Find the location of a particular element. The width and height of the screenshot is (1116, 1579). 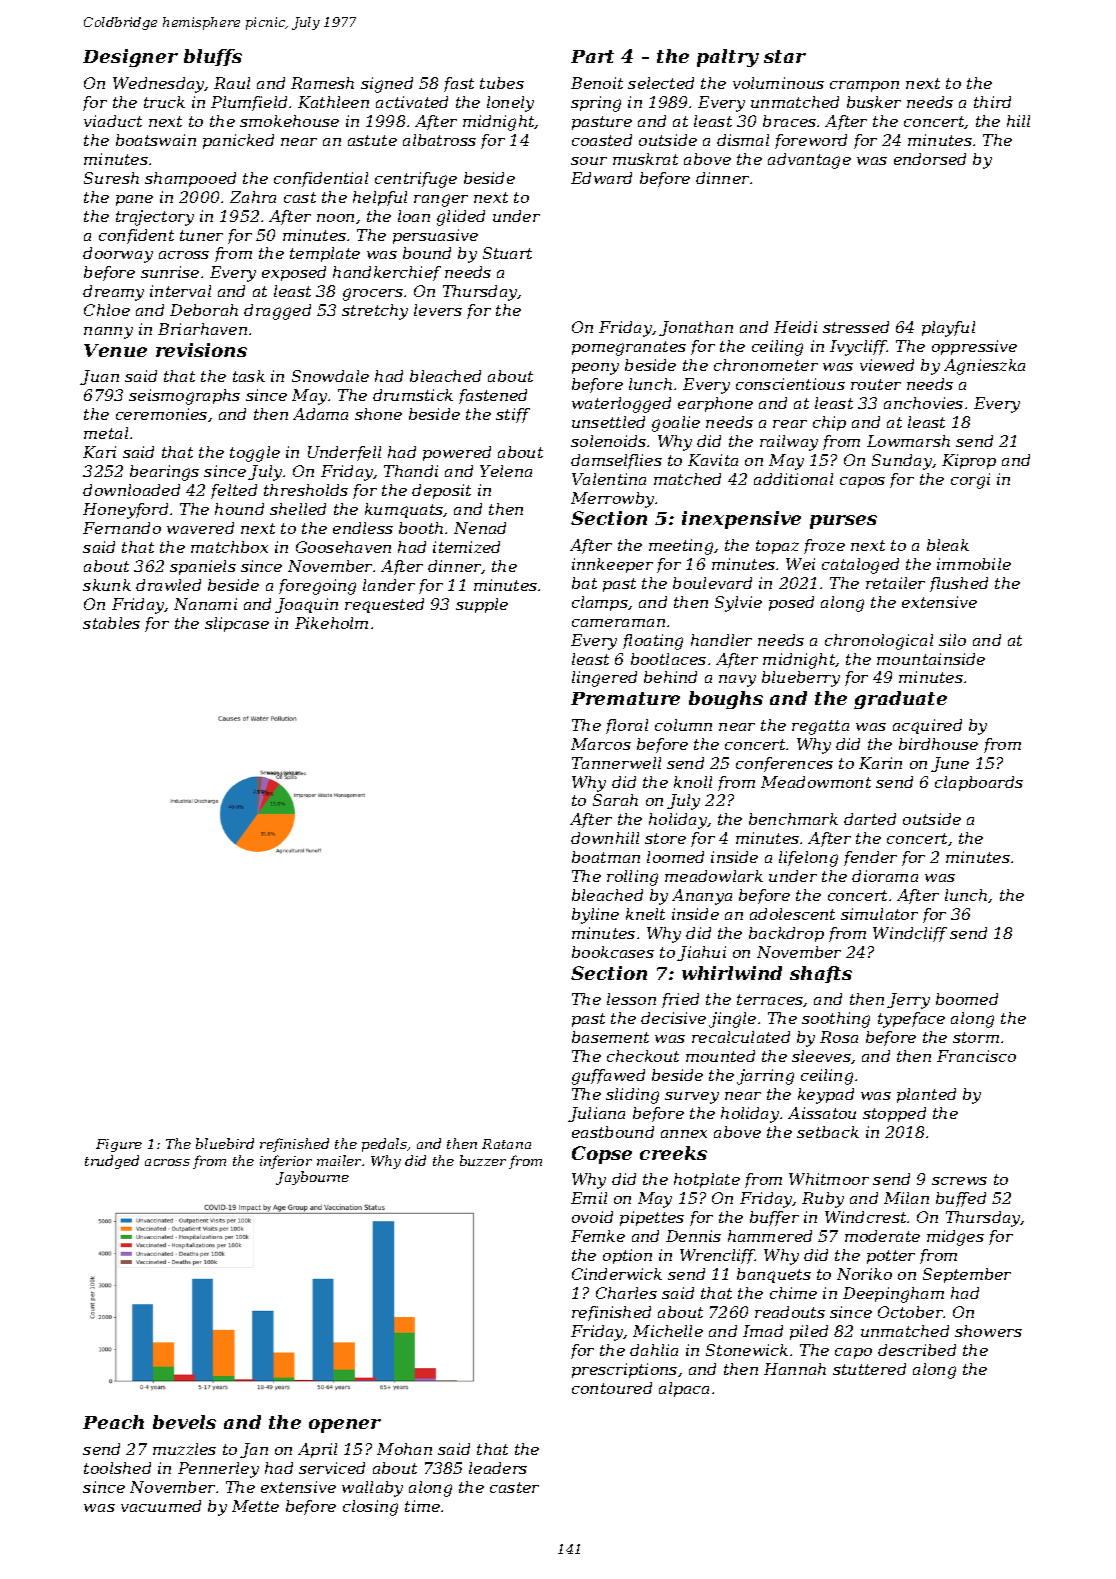

bevels is located at coordinates (184, 1422).
